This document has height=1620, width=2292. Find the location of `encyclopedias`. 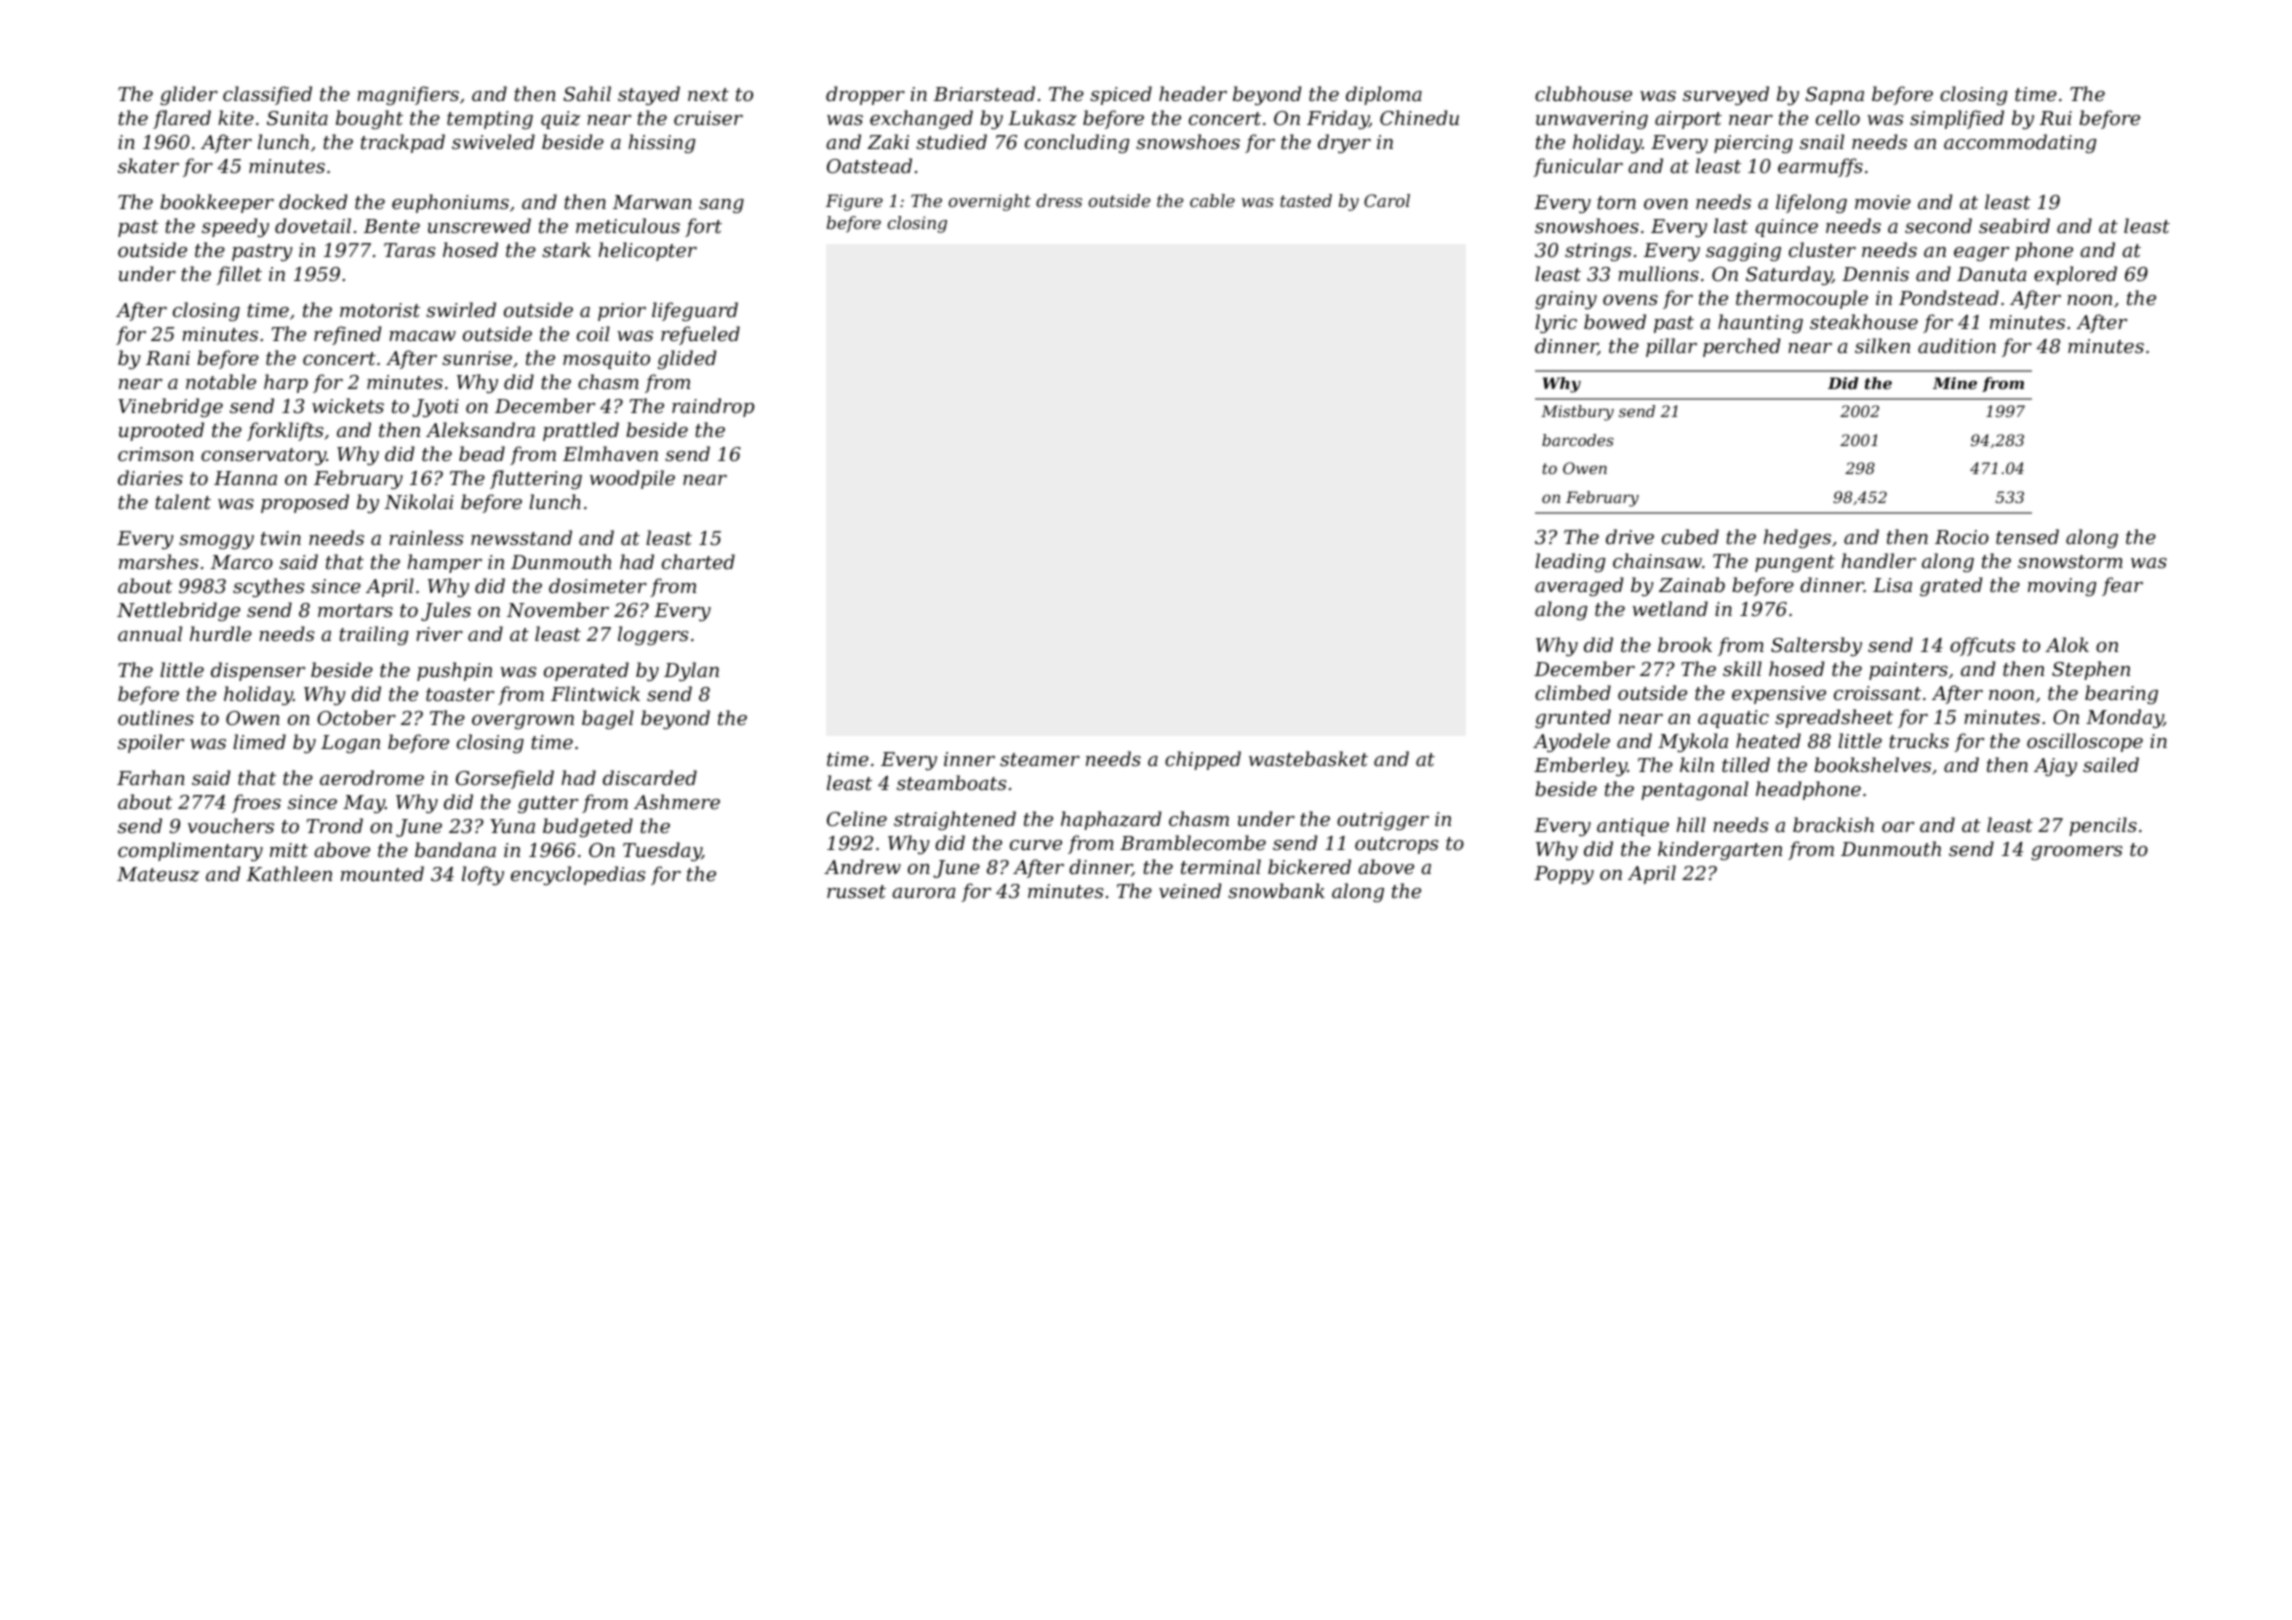

encyclopedias is located at coordinates (578, 875).
